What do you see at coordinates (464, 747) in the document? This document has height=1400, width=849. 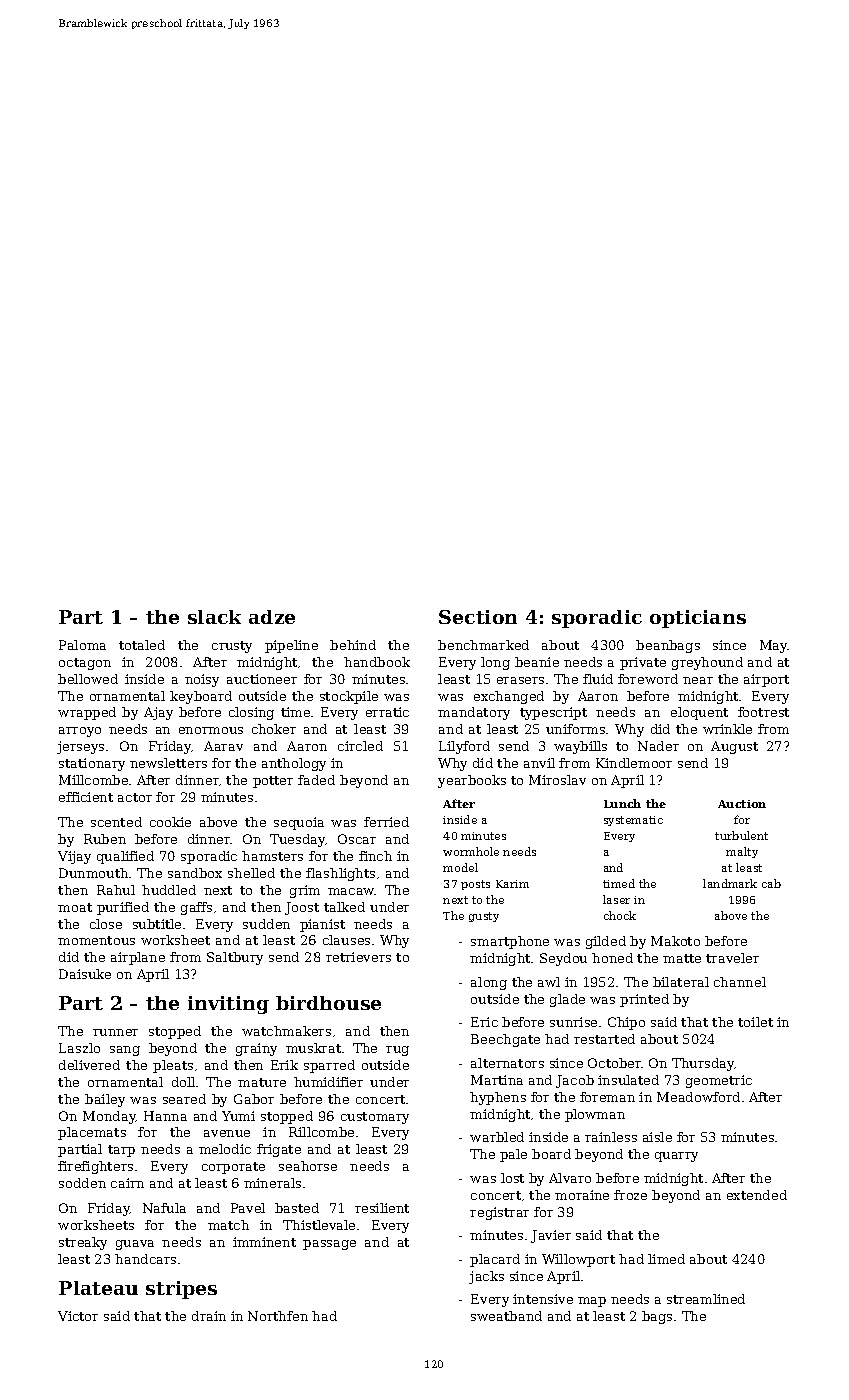 I see `Lilyford` at bounding box center [464, 747].
